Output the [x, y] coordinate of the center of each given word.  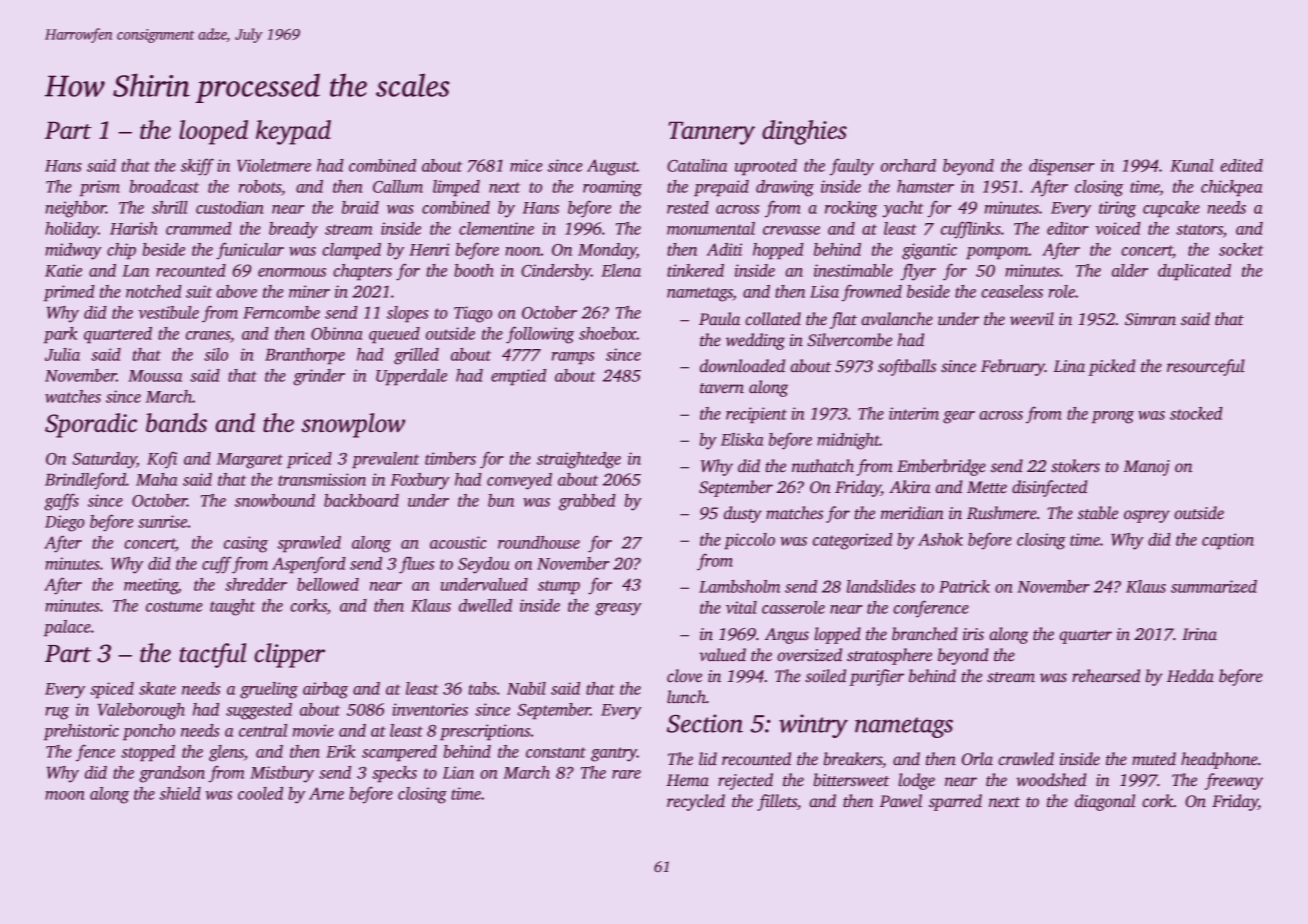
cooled [260, 793]
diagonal [1105, 802]
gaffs [61, 502]
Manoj [1146, 468]
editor [1068, 228]
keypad [293, 132]
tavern [722, 388]
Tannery [712, 133]
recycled [696, 802]
